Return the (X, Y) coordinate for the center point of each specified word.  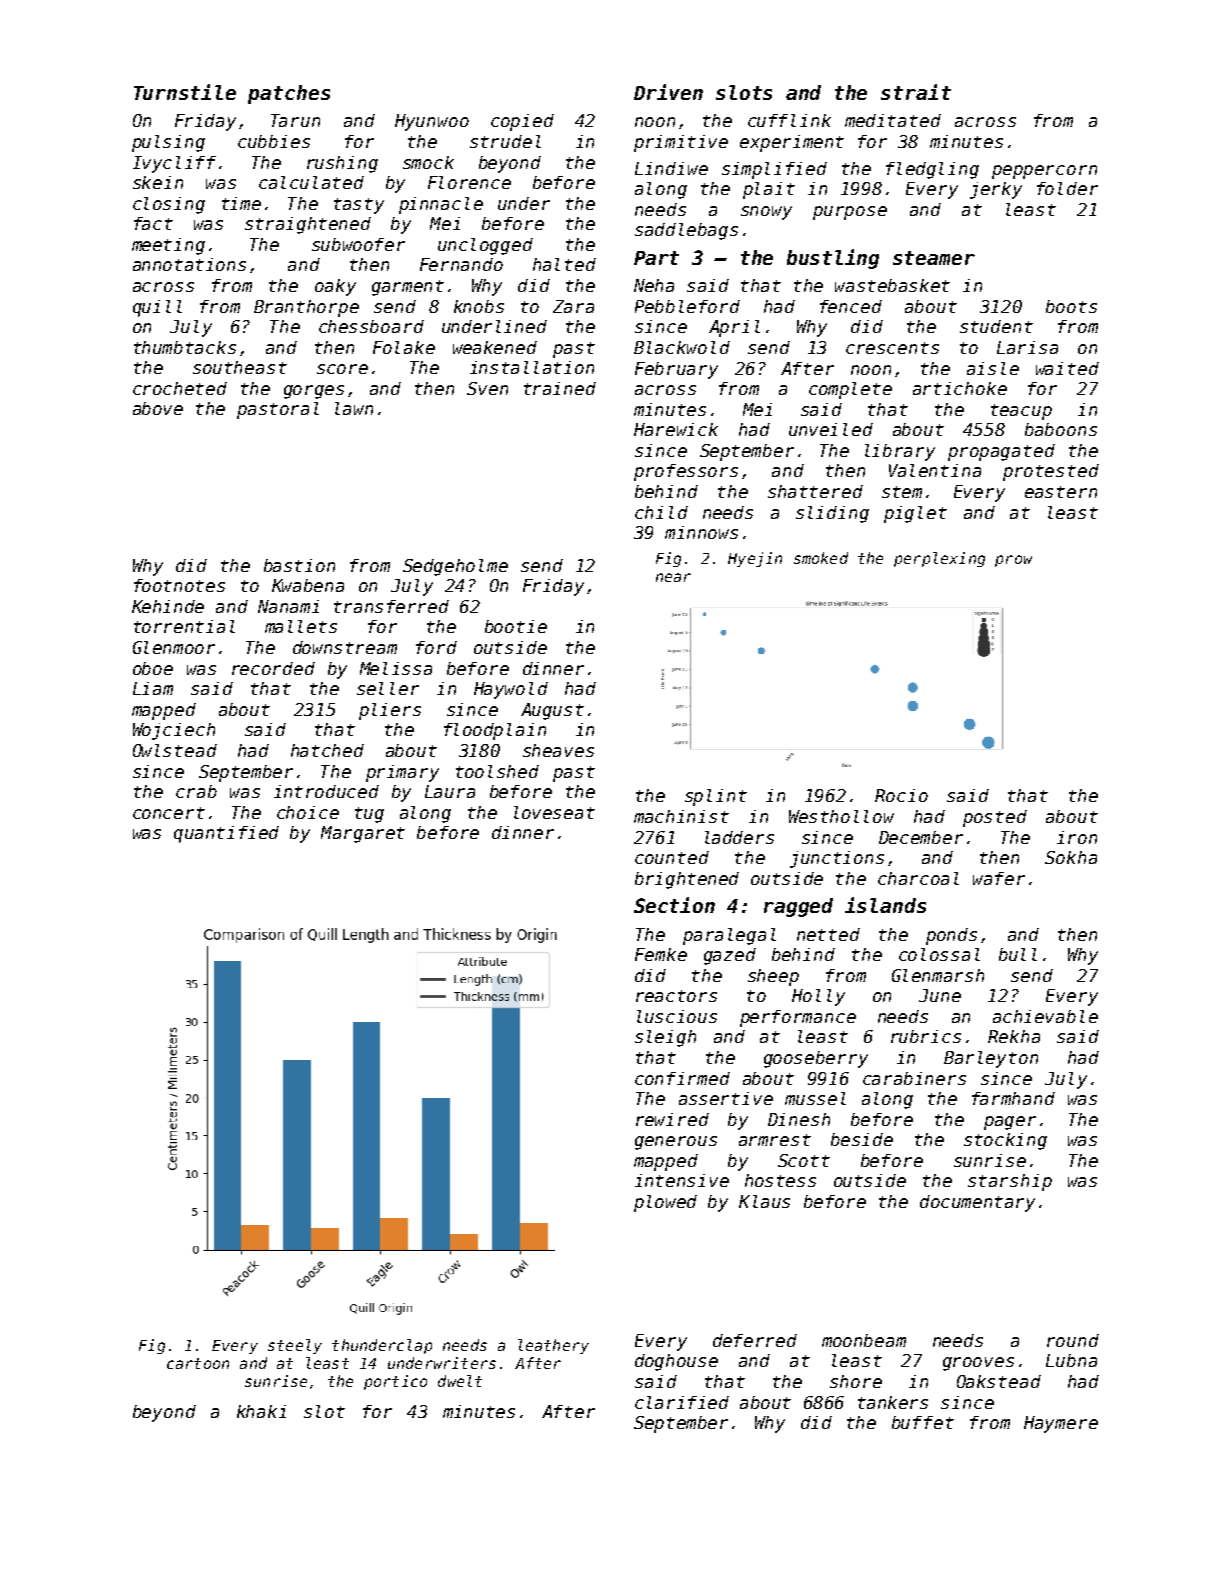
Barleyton (991, 1059)
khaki (261, 1411)
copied (522, 122)
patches (289, 94)
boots (1071, 306)
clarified (682, 1402)
